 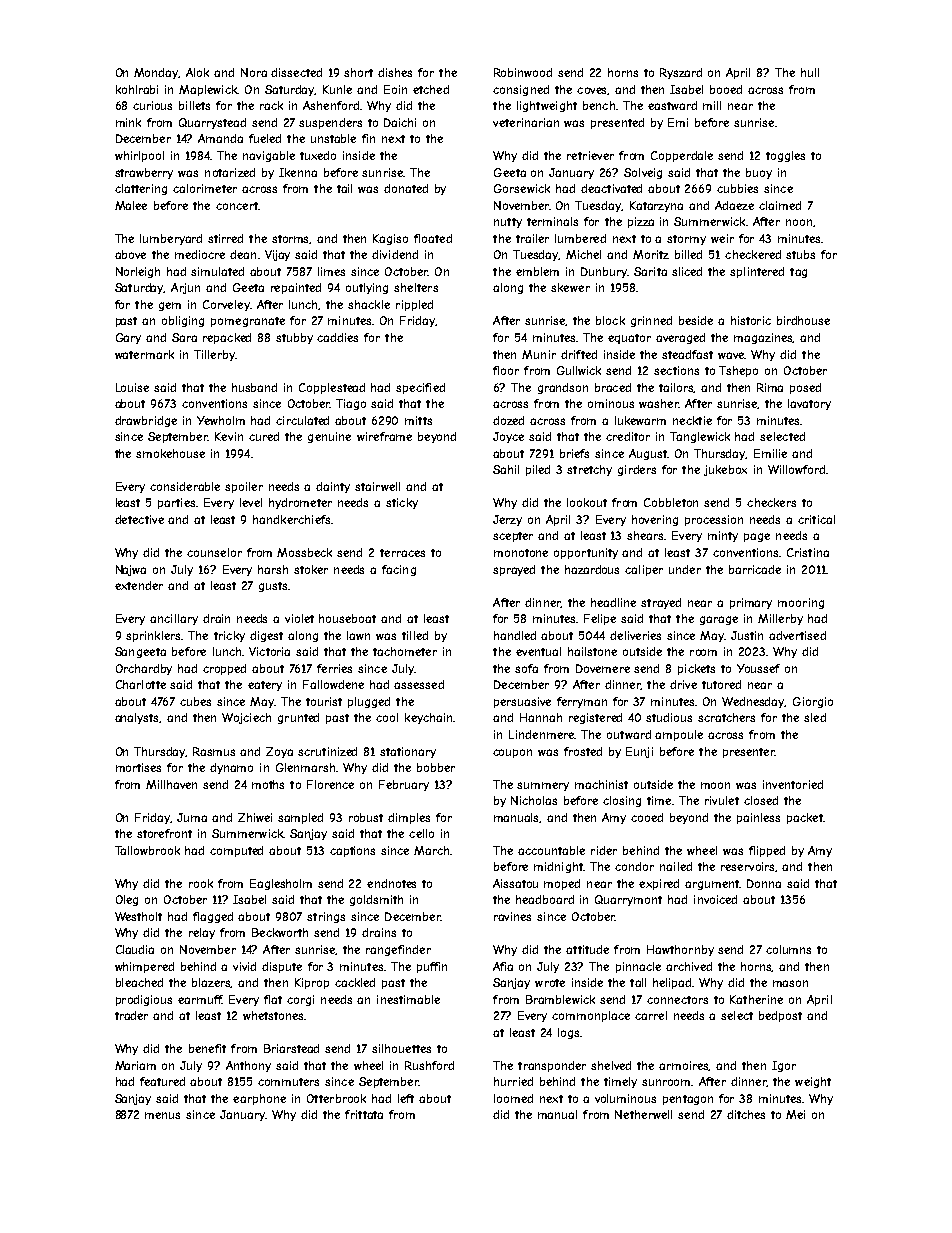 What do you see at coordinates (296, 288) in the image?
I see `repainted` at bounding box center [296, 288].
